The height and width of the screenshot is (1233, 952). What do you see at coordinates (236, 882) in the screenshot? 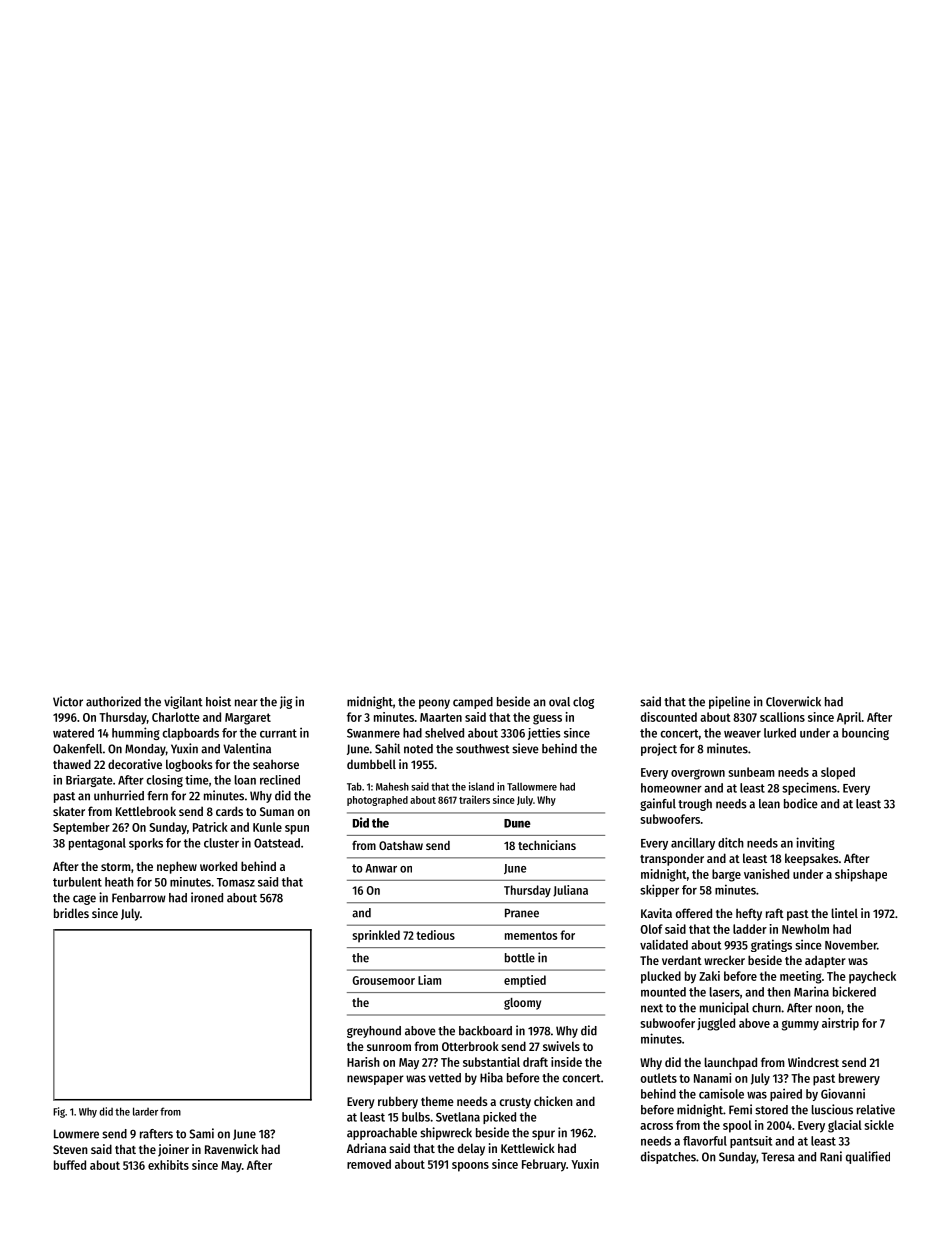
I see `Tomasz` at bounding box center [236, 882].
